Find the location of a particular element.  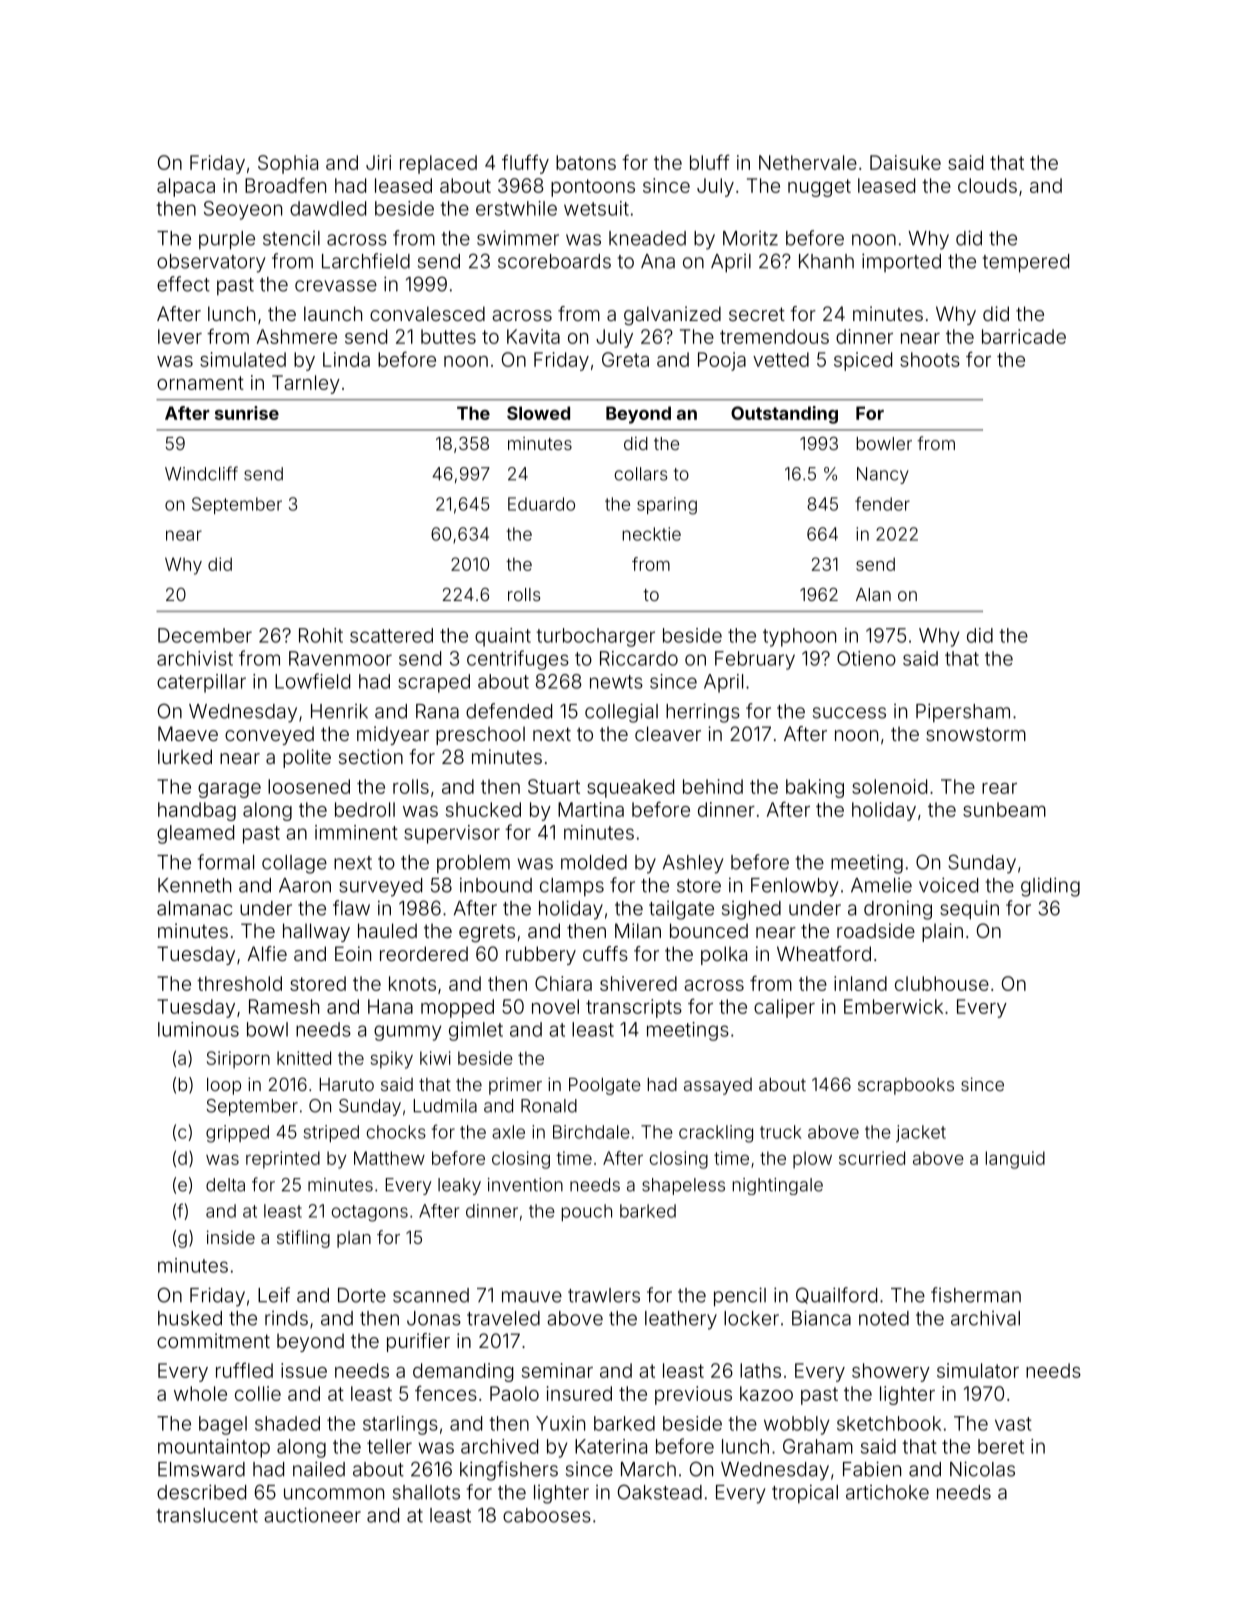

section is located at coordinates (371, 756).
